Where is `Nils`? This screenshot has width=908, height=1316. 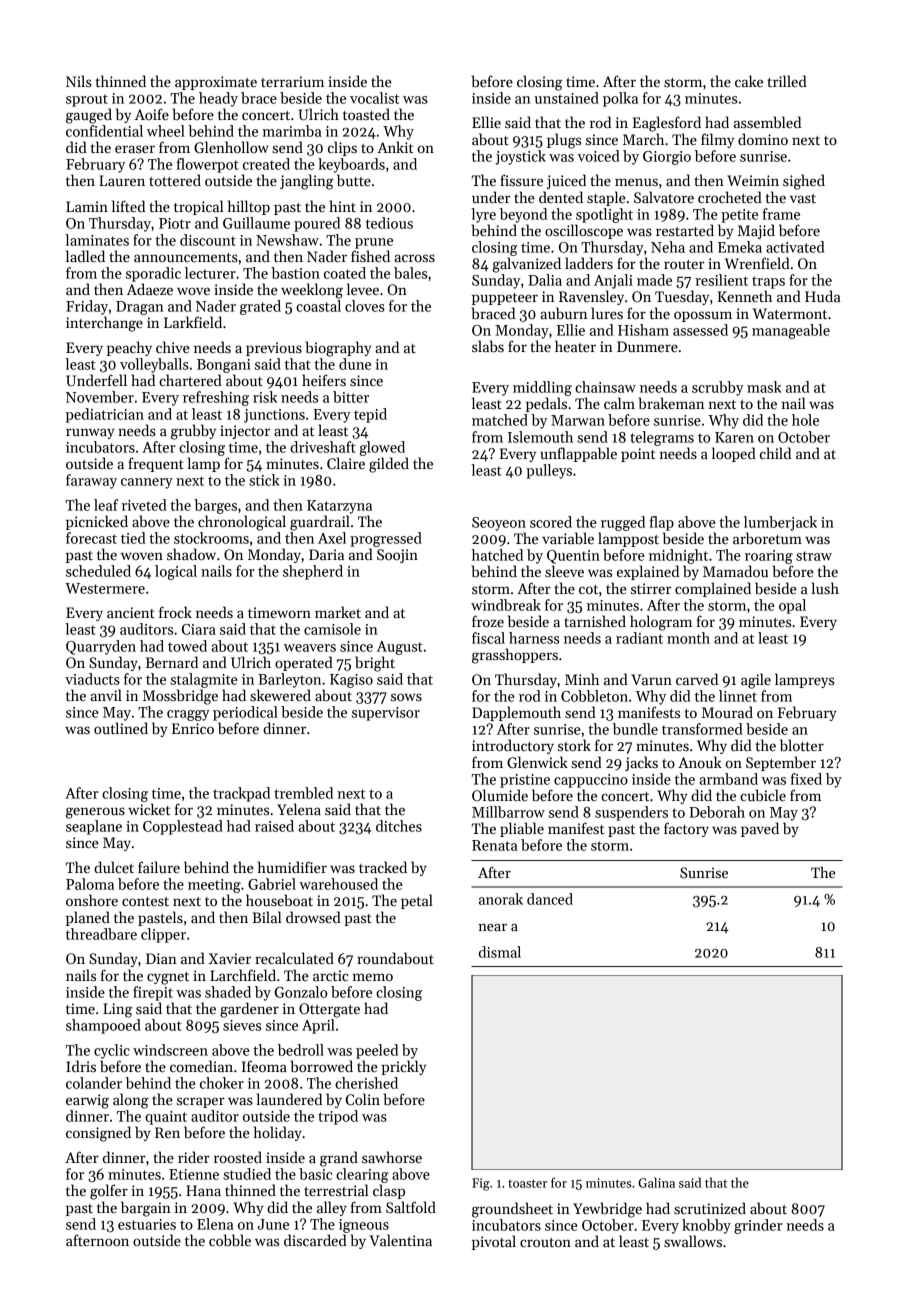 Nils is located at coordinates (79, 81).
